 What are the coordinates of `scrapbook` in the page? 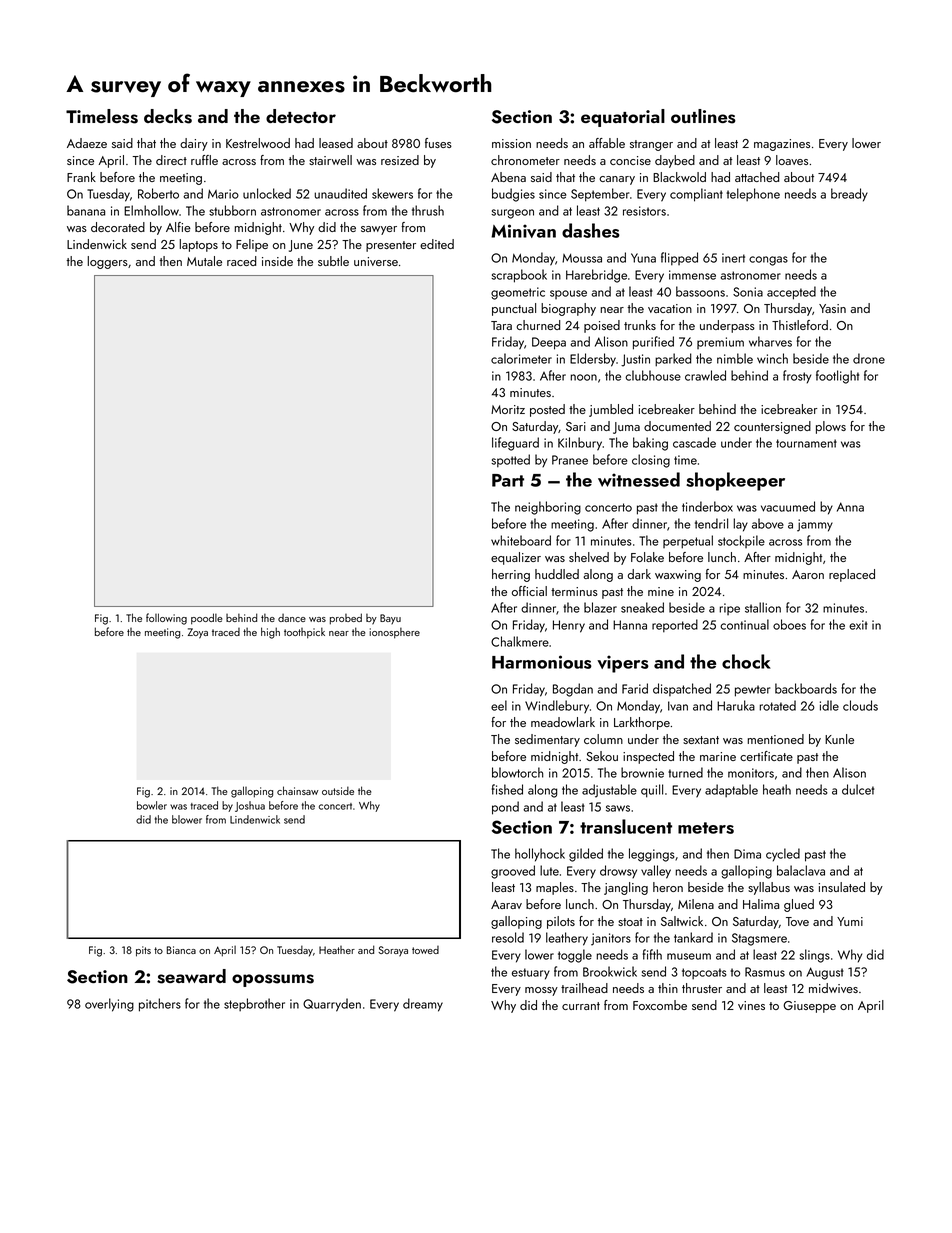 It's located at (519, 276).
